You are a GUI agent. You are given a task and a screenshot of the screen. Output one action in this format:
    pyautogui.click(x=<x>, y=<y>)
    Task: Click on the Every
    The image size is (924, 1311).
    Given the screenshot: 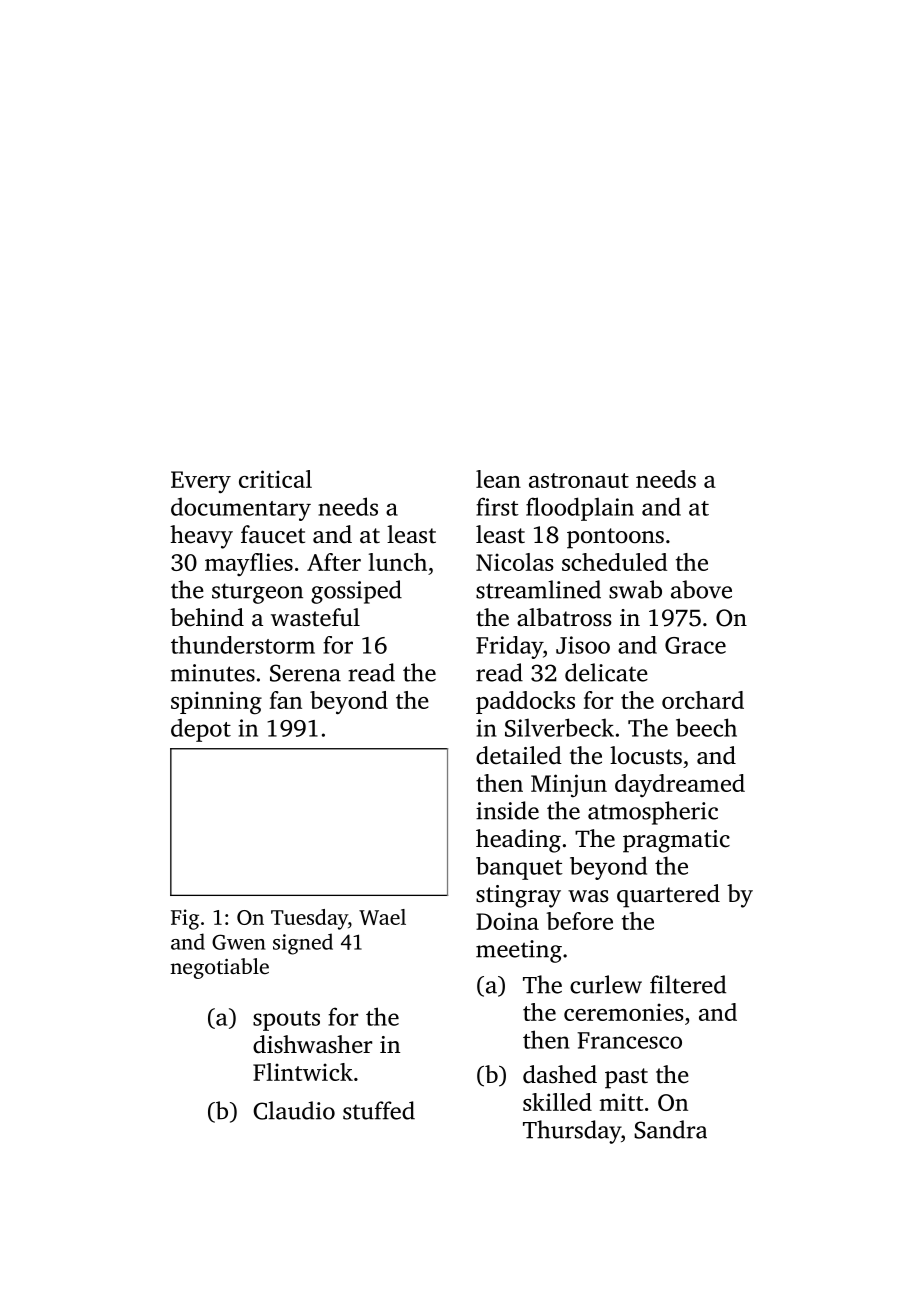 What is the action you would take?
    pyautogui.click(x=201, y=482)
